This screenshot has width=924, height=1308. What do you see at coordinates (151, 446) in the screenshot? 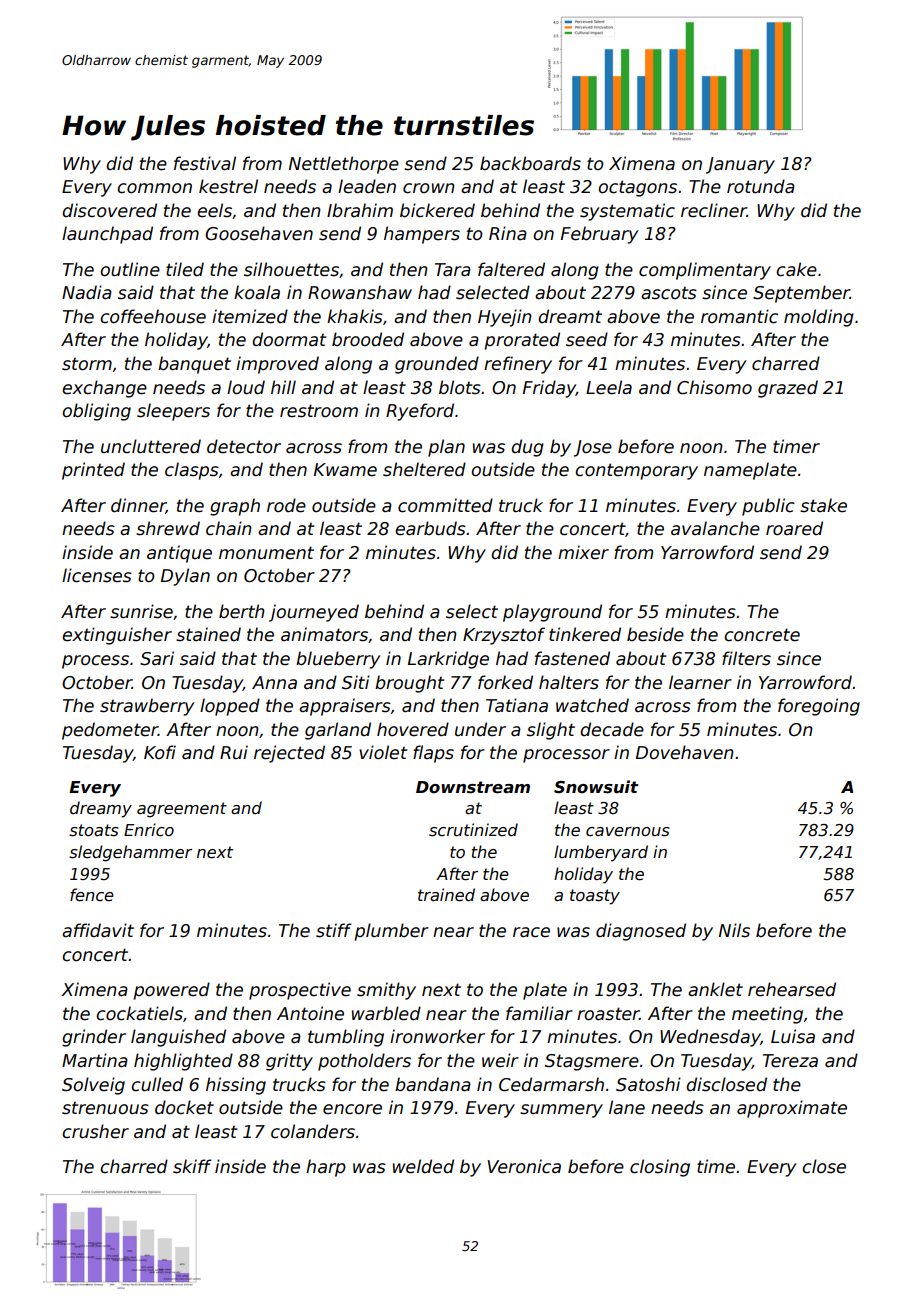
I see `uncluttered` at bounding box center [151, 446].
